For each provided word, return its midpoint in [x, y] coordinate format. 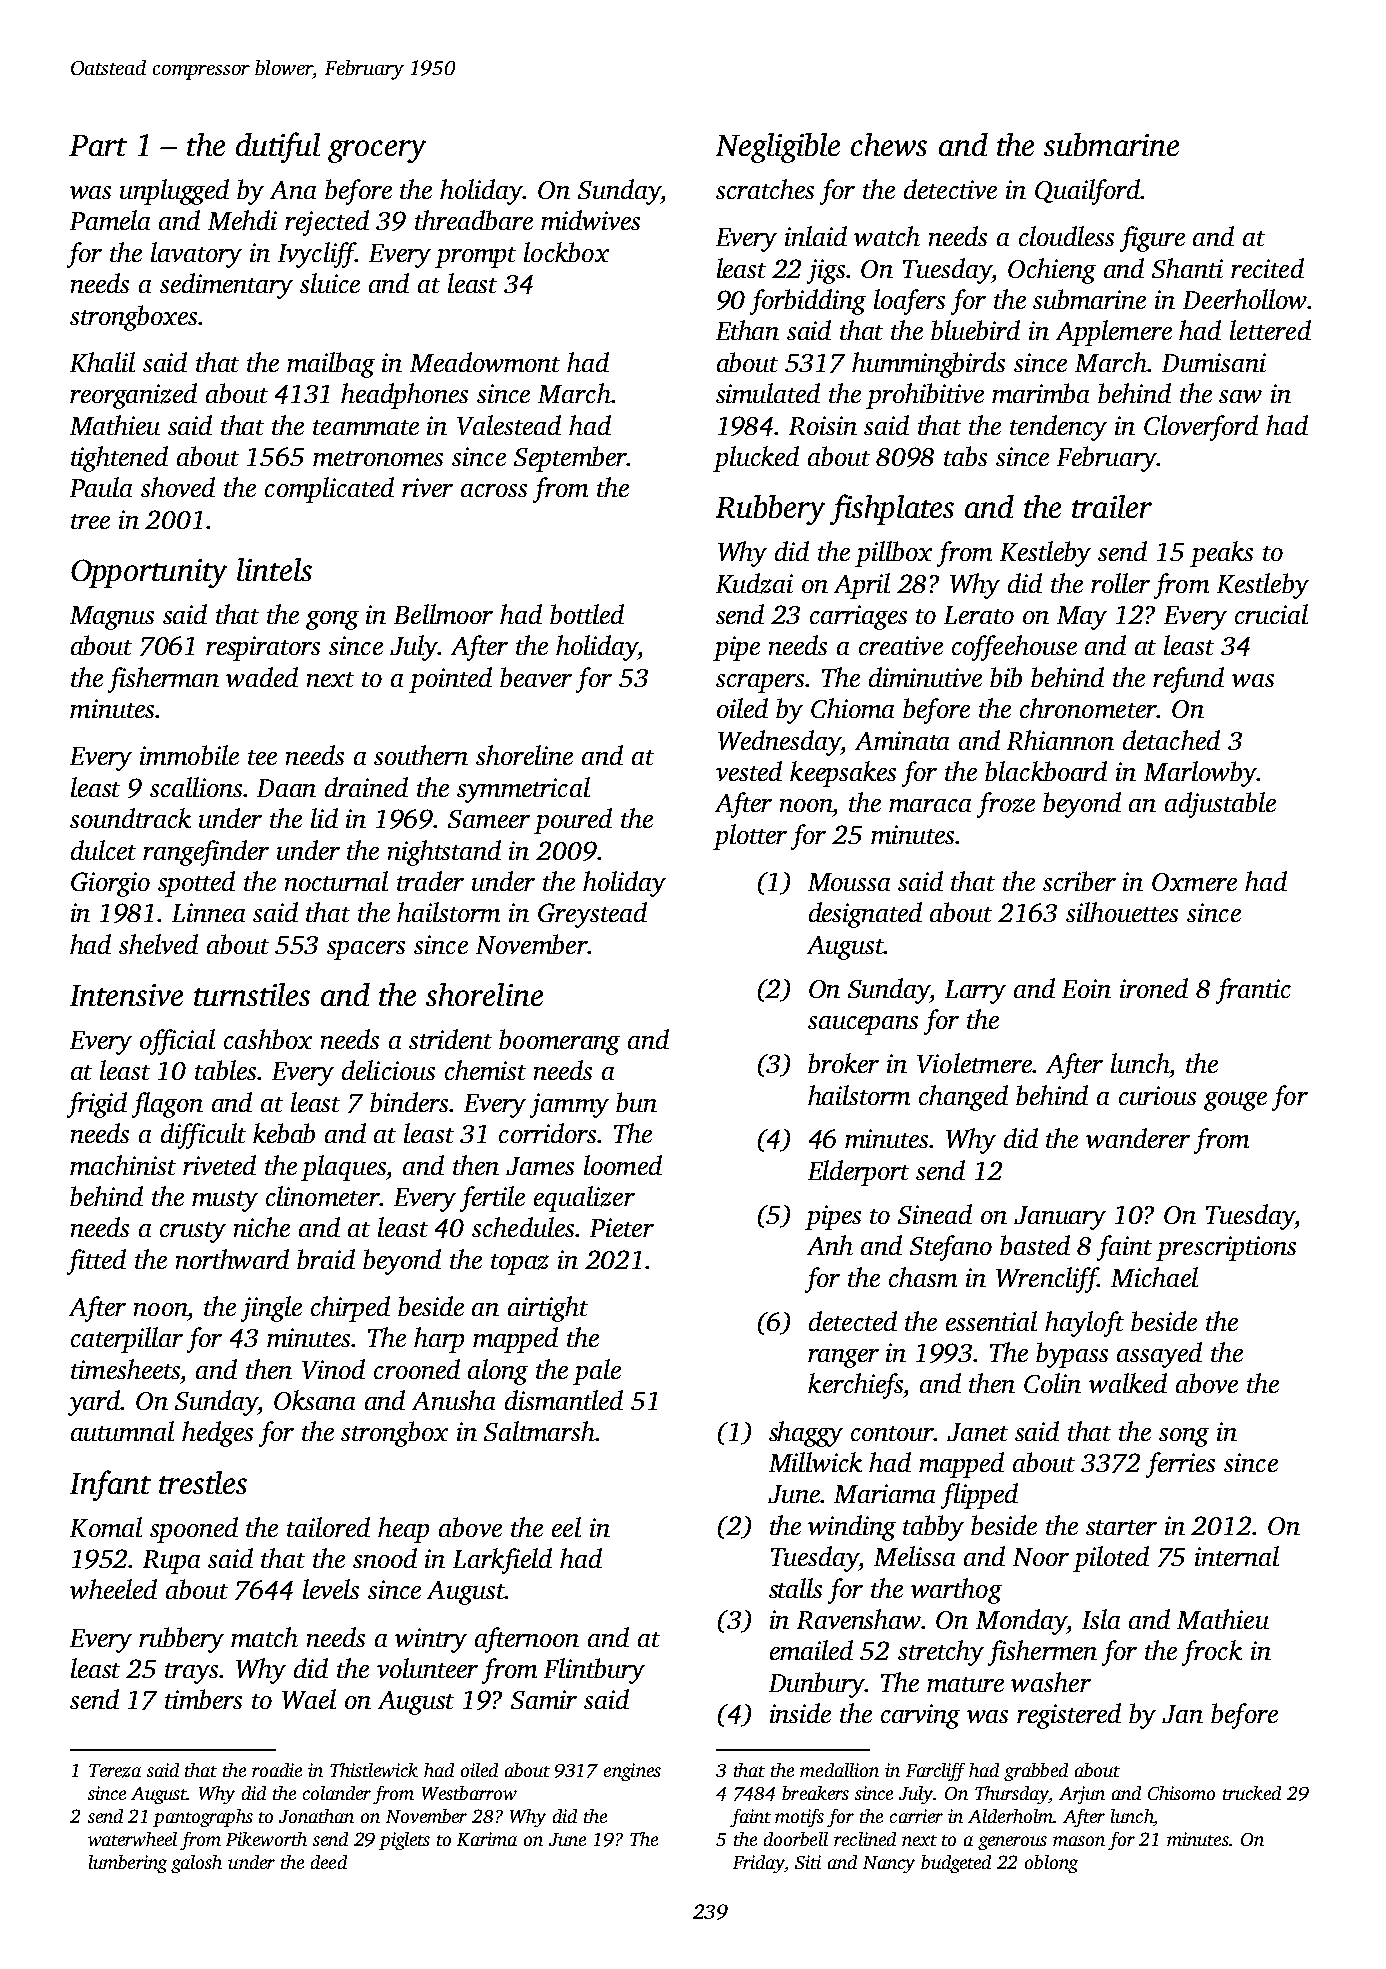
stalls [795, 1588]
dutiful [278, 147]
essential [991, 1321]
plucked [756, 459]
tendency [1058, 428]
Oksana [314, 1400]
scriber [1079, 881]
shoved [178, 487]
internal [1237, 1556]
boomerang [559, 1042]
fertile [492, 1199]
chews [889, 144]
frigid [97, 1105]
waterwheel [132, 1839]
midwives [590, 220]
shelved [158, 944]
